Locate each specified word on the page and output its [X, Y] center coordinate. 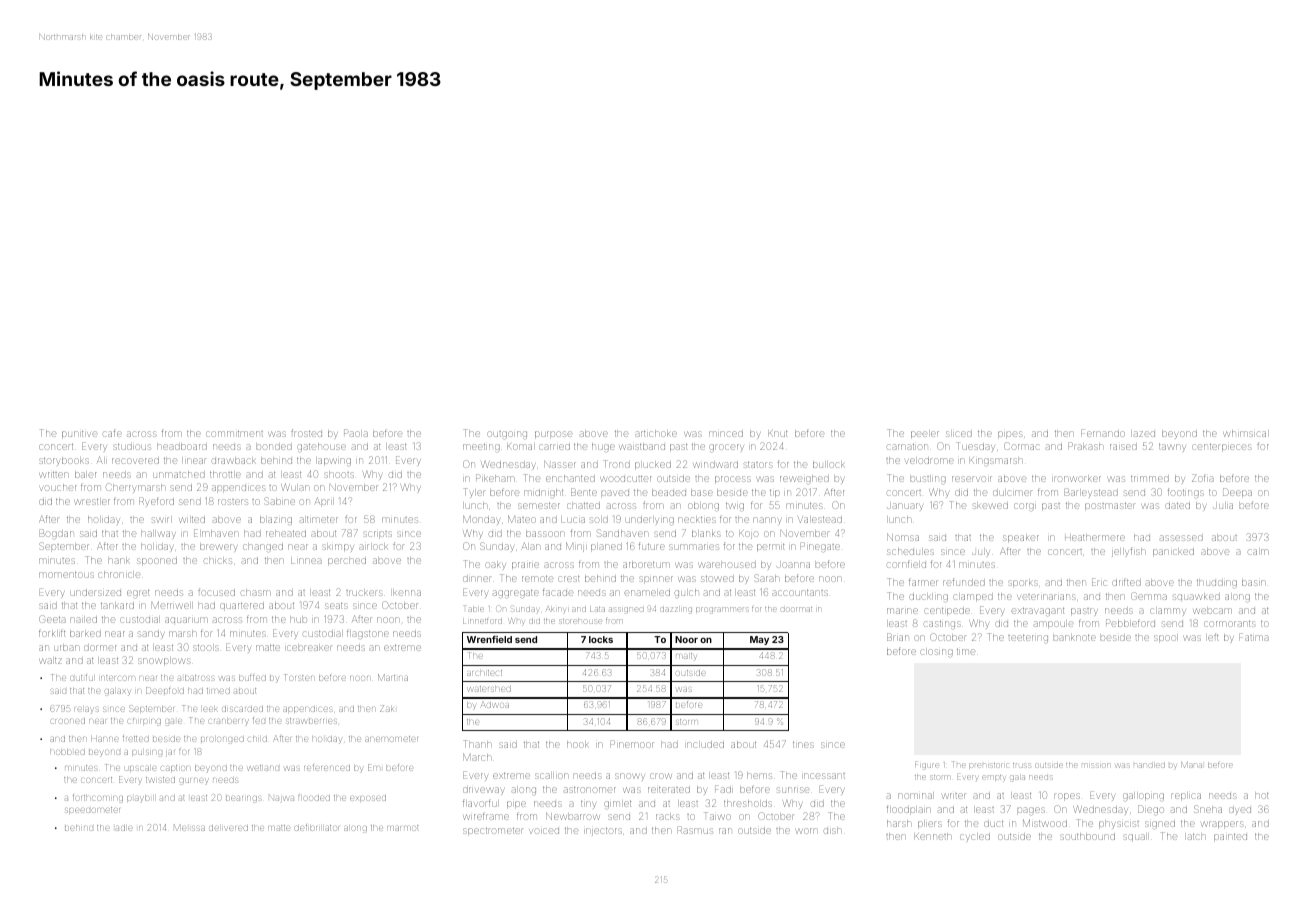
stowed [717, 579]
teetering [1028, 639]
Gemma [1149, 596]
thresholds [748, 804]
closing [937, 653]
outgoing [507, 435]
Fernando [1103, 434]
